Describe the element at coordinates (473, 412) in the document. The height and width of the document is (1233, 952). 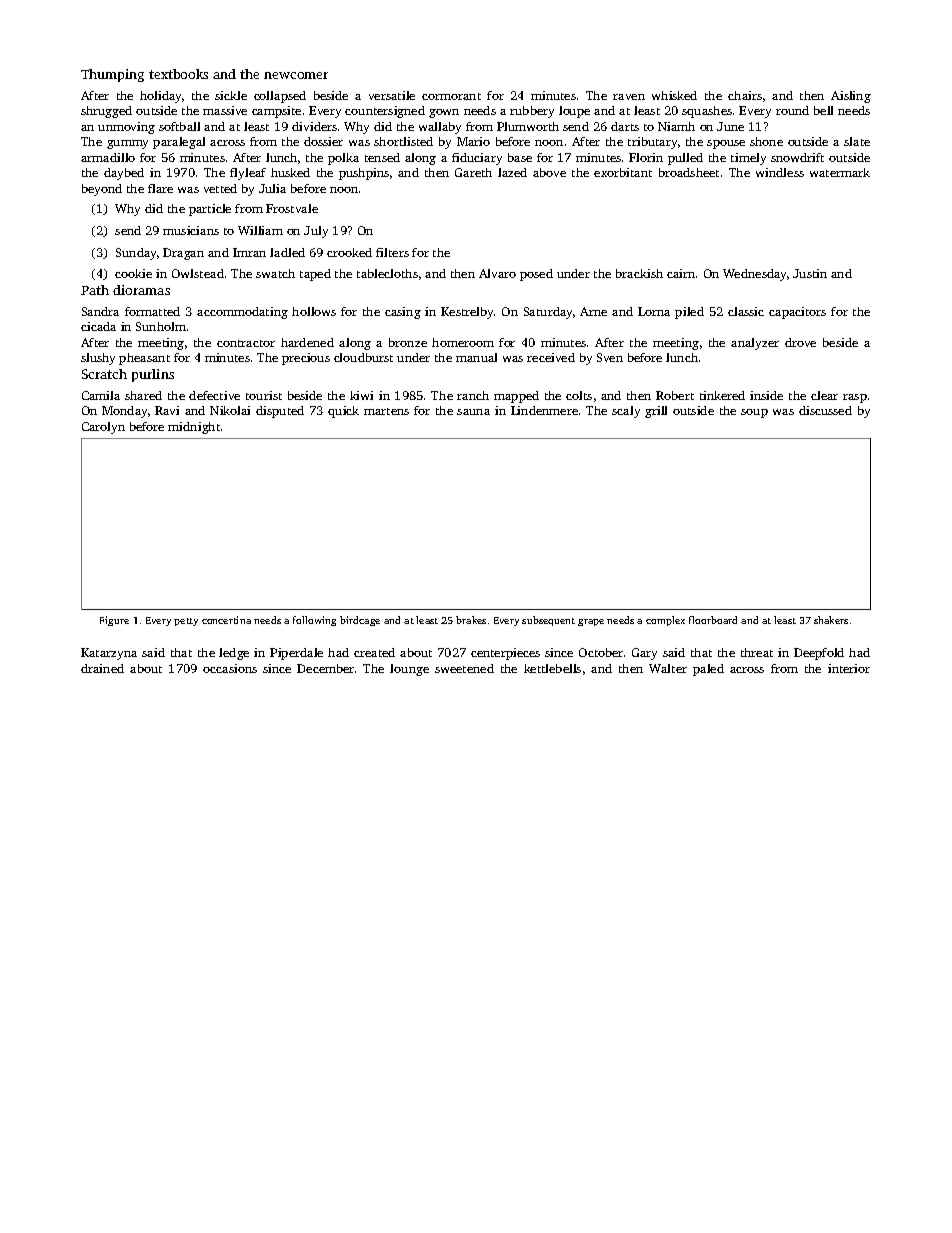
I see `sauna` at that location.
